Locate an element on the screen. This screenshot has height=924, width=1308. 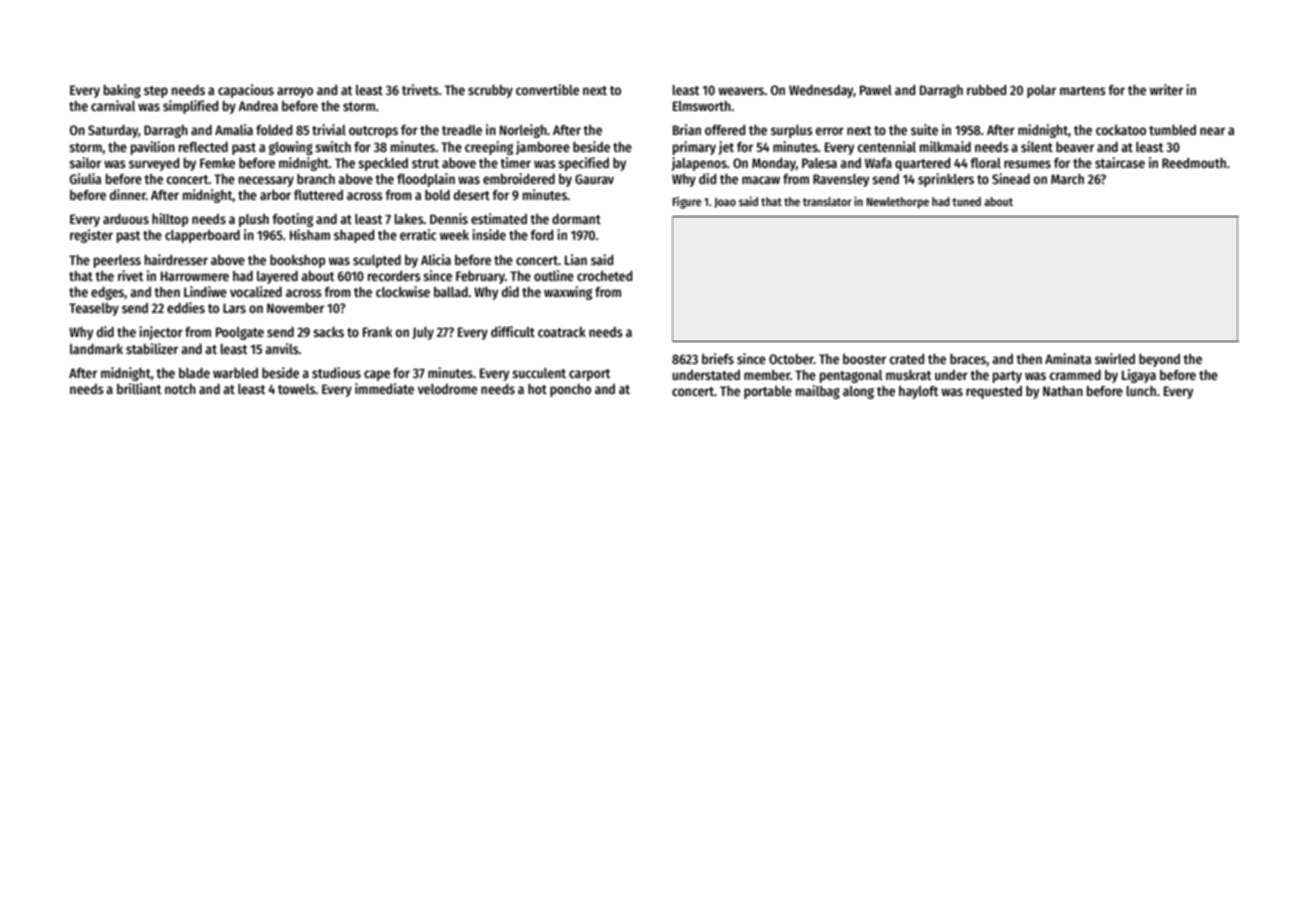
convertible is located at coordinates (547, 89).
